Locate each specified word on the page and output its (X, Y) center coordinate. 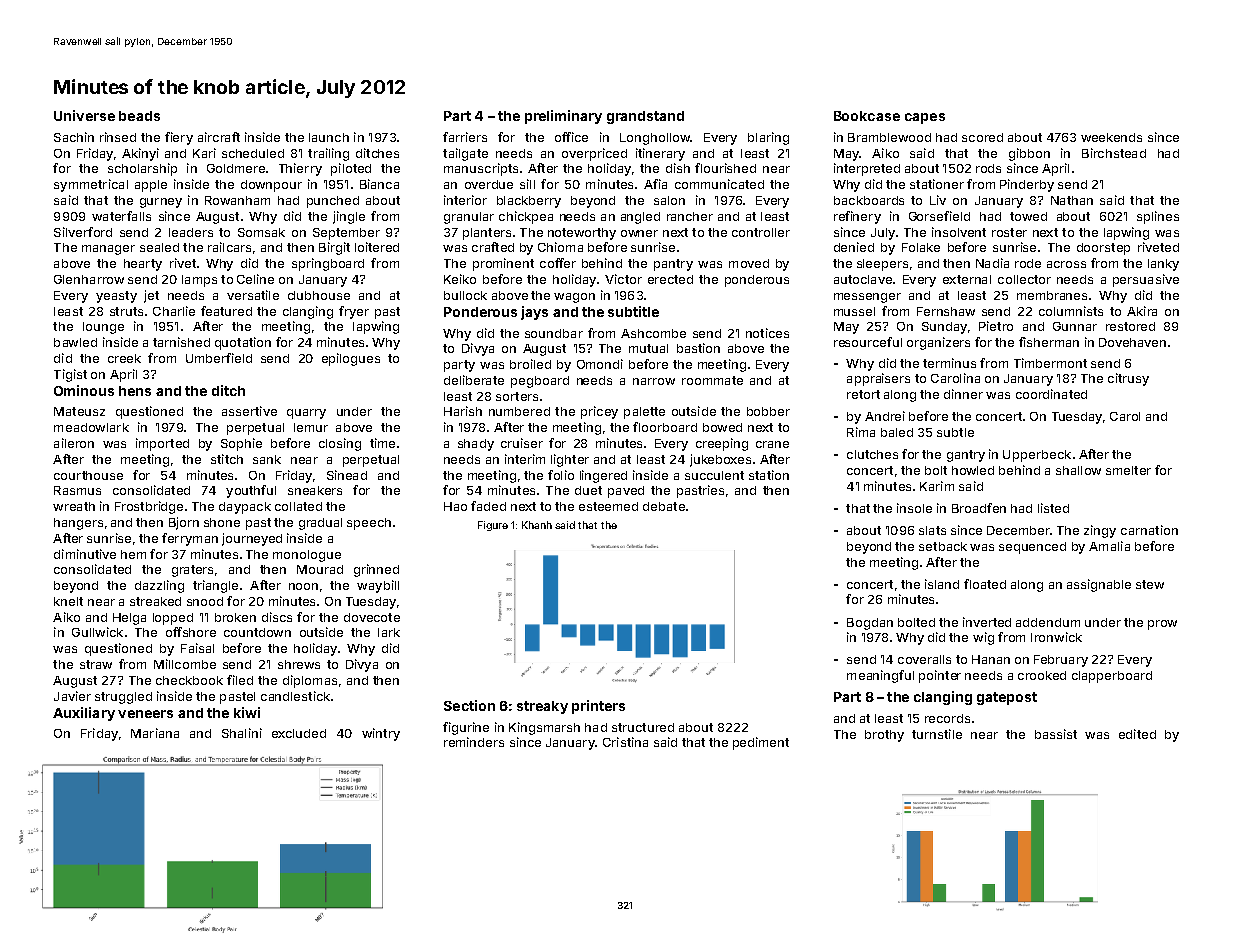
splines (1158, 217)
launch (329, 137)
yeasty (116, 297)
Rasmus (77, 490)
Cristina (625, 742)
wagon (574, 298)
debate (664, 506)
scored (982, 137)
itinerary (660, 154)
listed (1053, 508)
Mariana (155, 733)
